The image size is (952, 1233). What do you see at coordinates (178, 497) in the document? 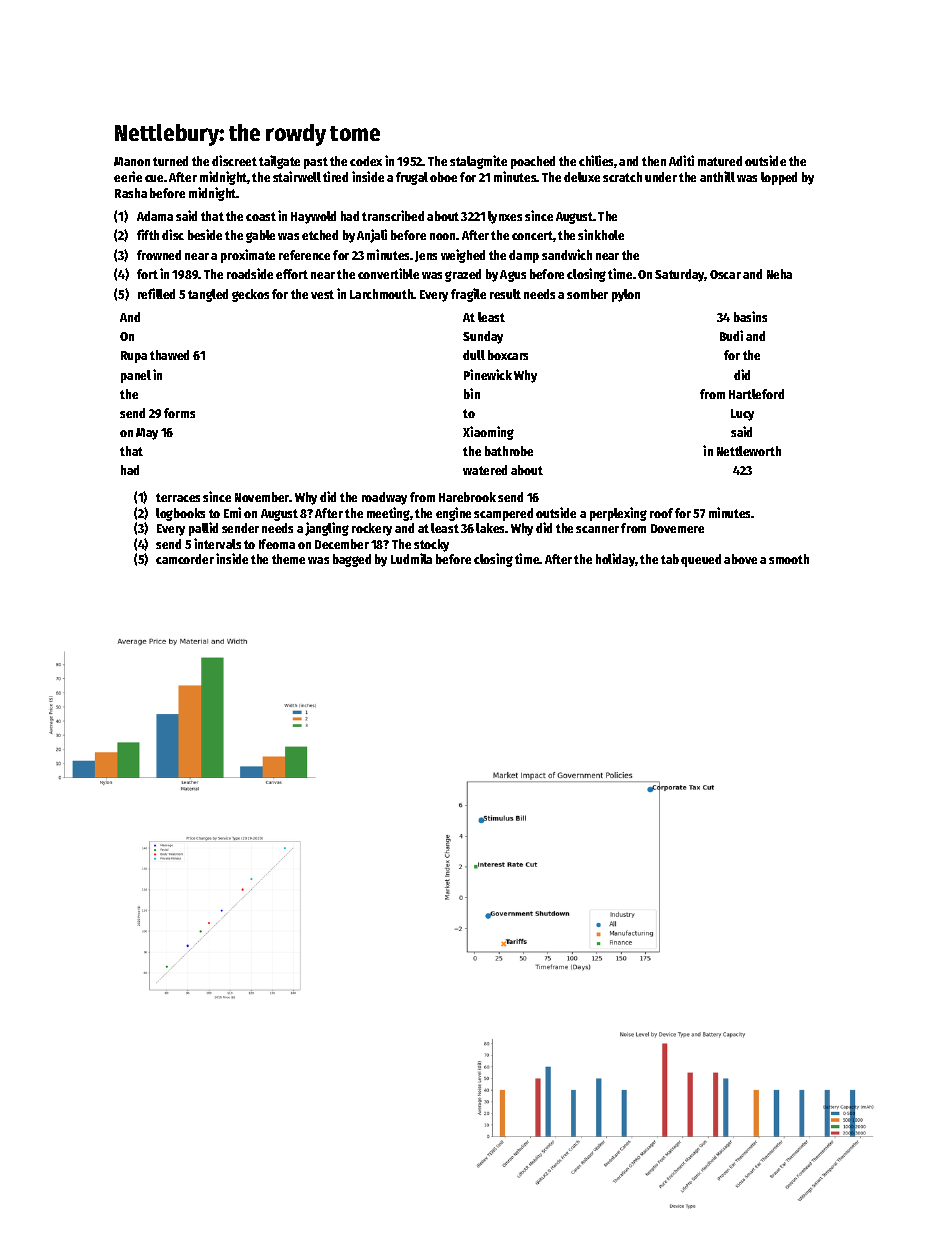
I see `terraces` at bounding box center [178, 497].
